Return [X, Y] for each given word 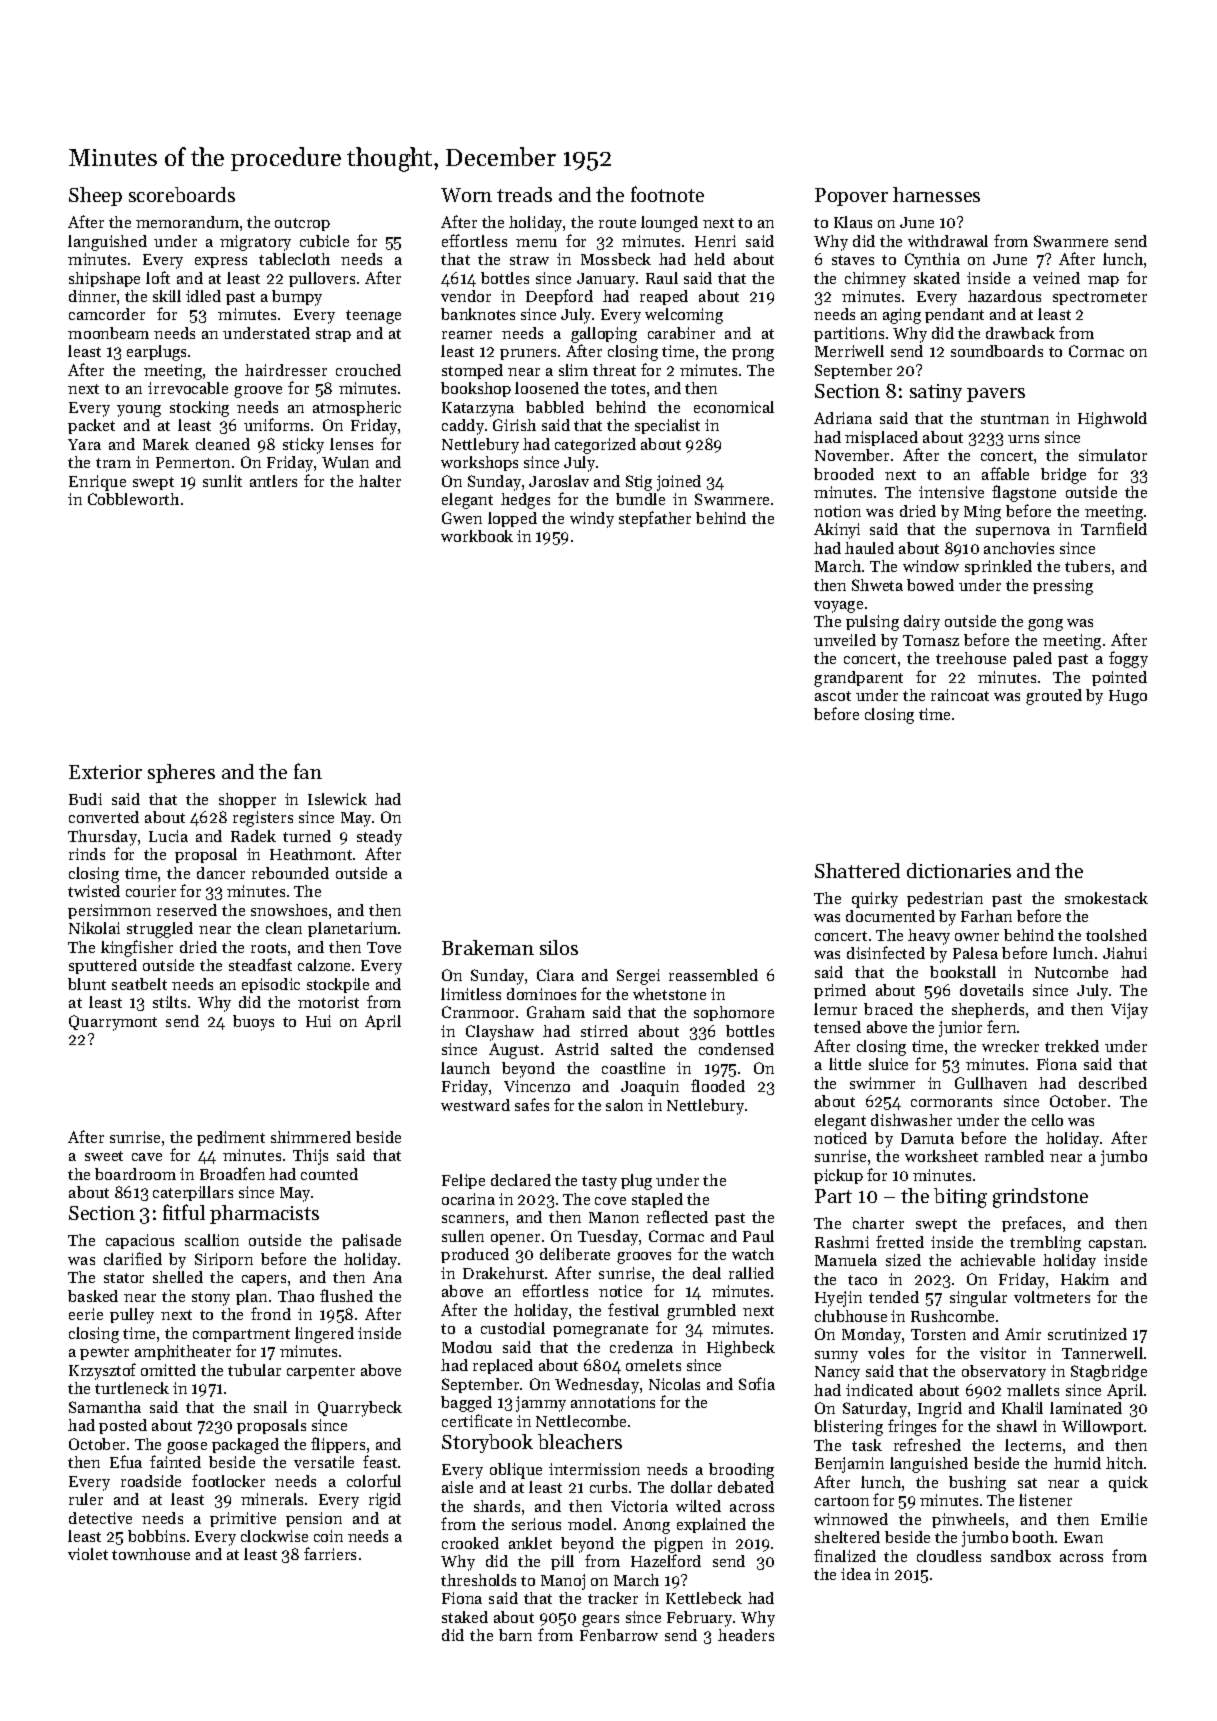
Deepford [559, 297]
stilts [169, 1002]
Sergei [638, 977]
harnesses [936, 194]
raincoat [960, 695]
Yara [84, 444]
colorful [374, 1480]
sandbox [1021, 1556]
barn [515, 1635]
